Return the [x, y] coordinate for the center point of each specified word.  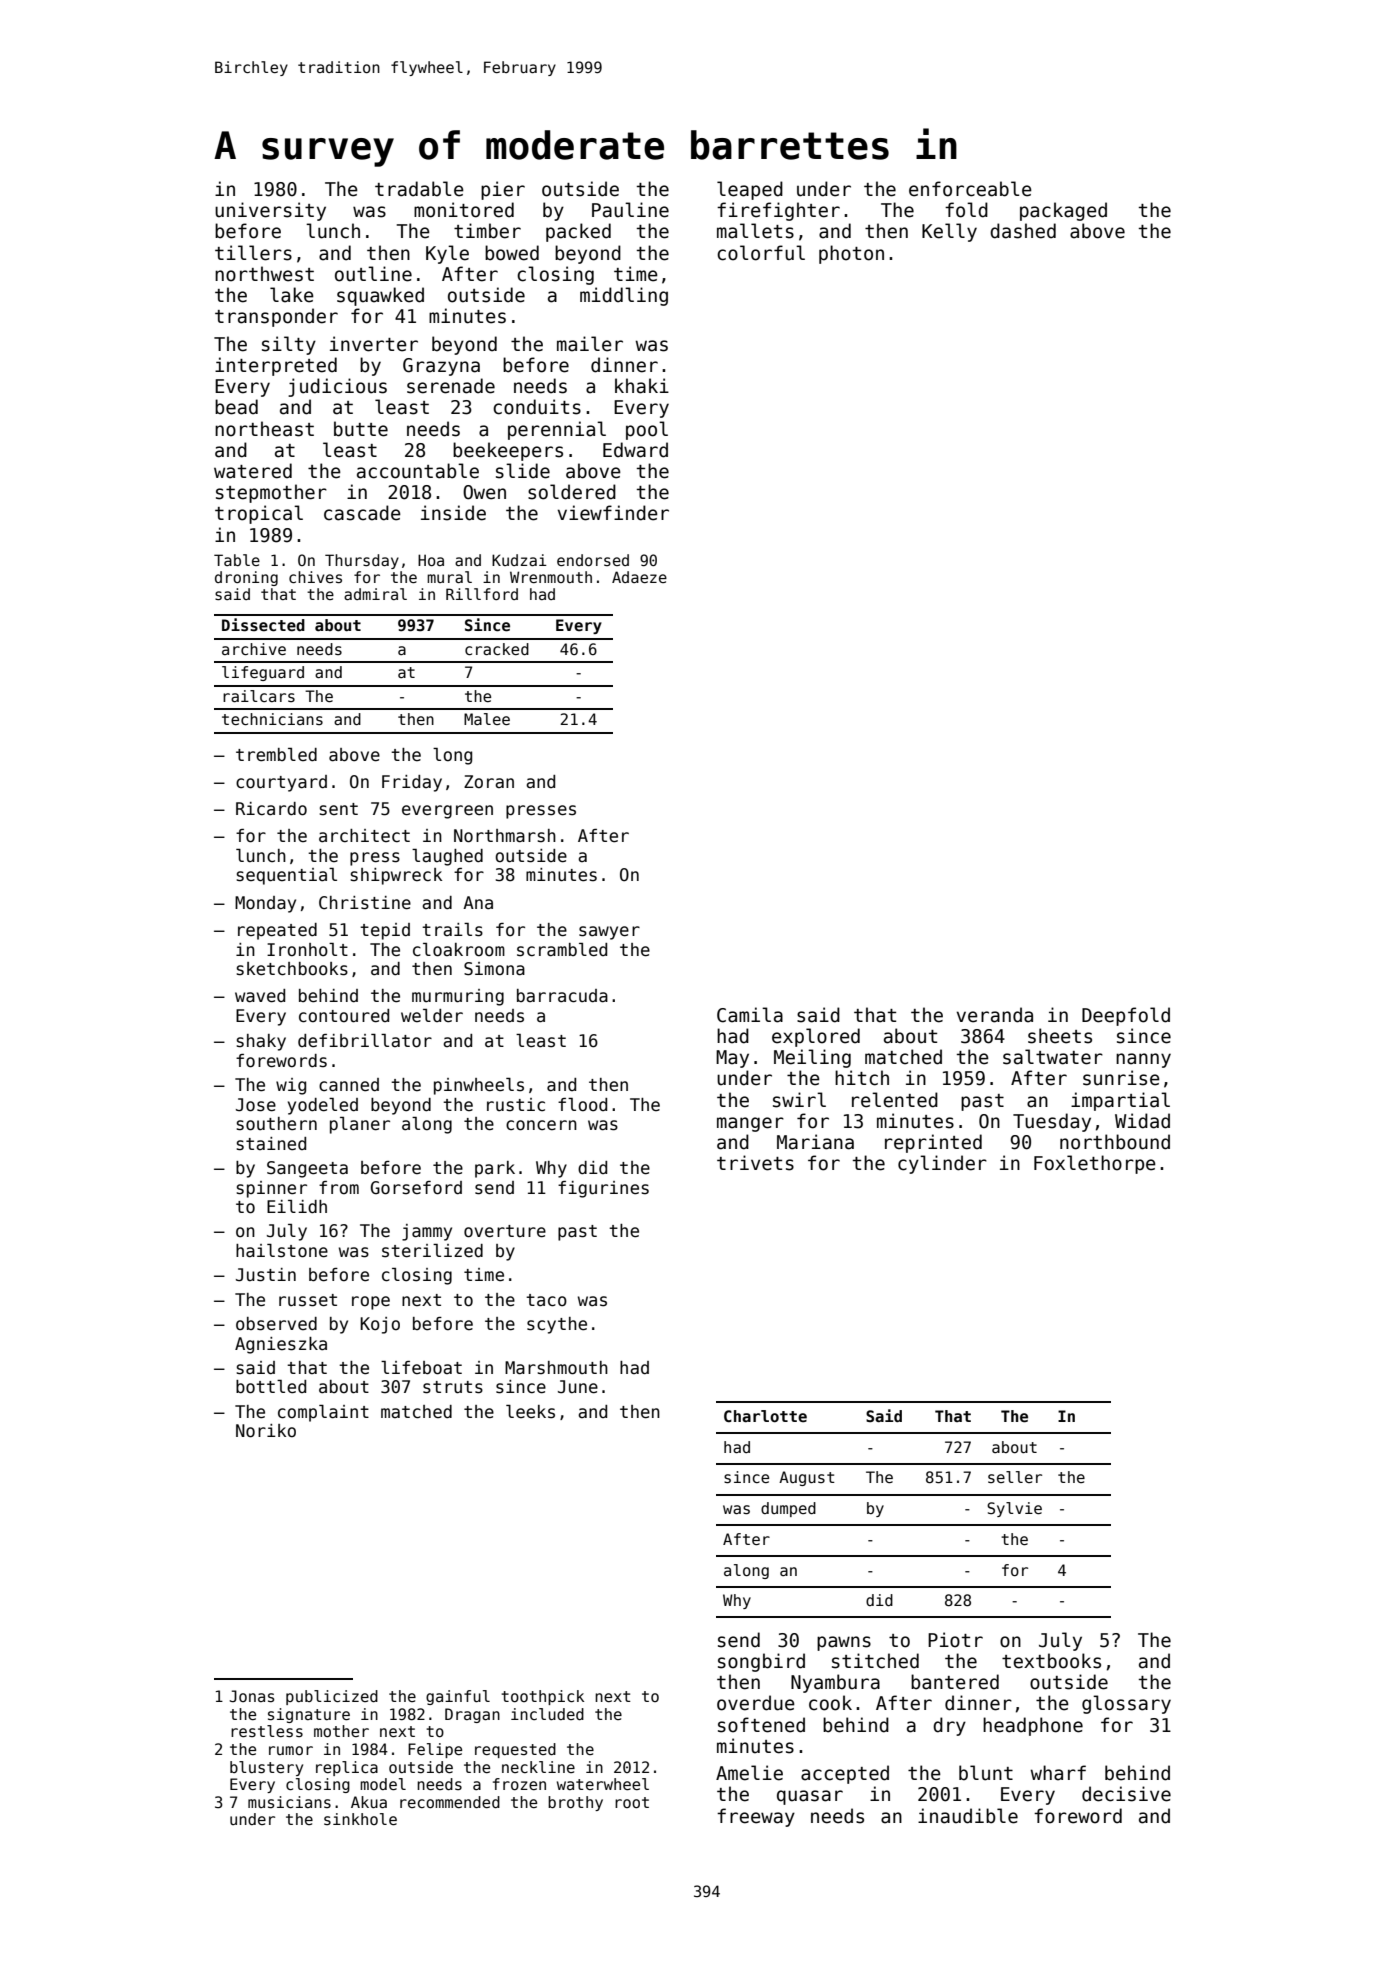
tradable [419, 189]
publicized [332, 1697]
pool [647, 430]
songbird [761, 1662]
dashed [1023, 231]
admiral [375, 594]
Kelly [949, 232]
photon [851, 254]
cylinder [942, 1164]
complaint [323, 1413]
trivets [755, 1163]
